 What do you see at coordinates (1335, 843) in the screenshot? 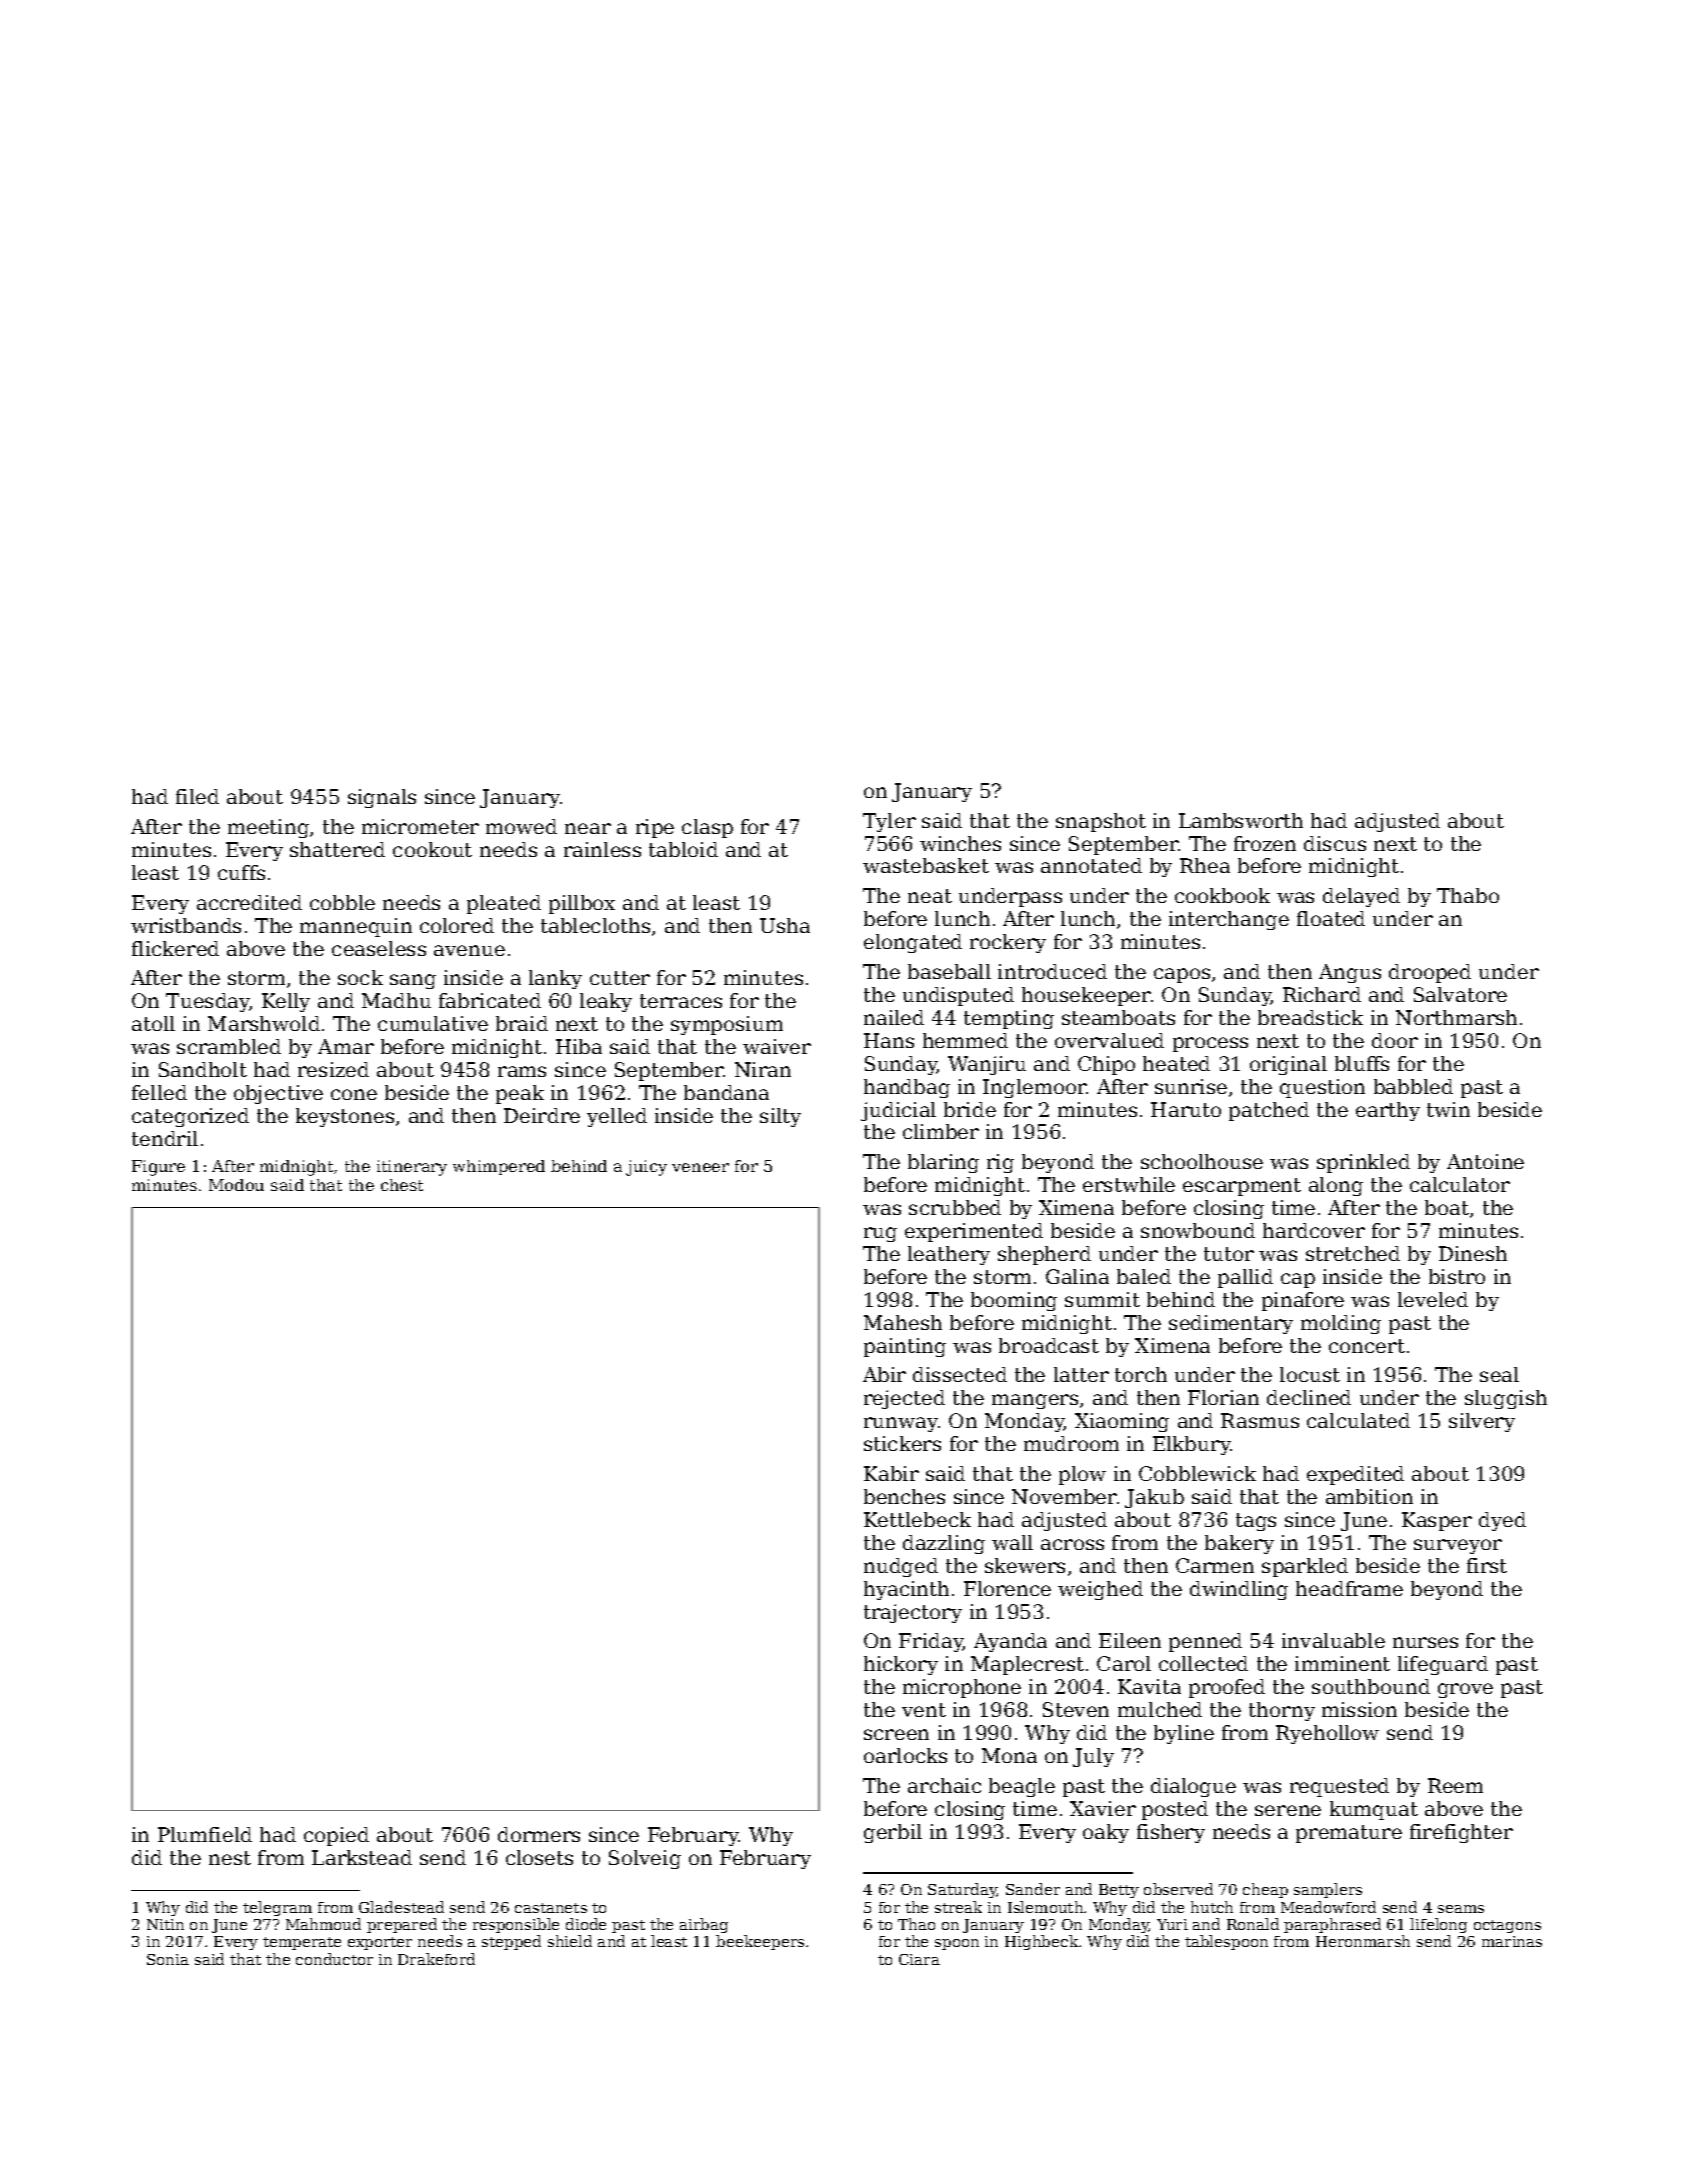
I see `discus` at bounding box center [1335, 843].
